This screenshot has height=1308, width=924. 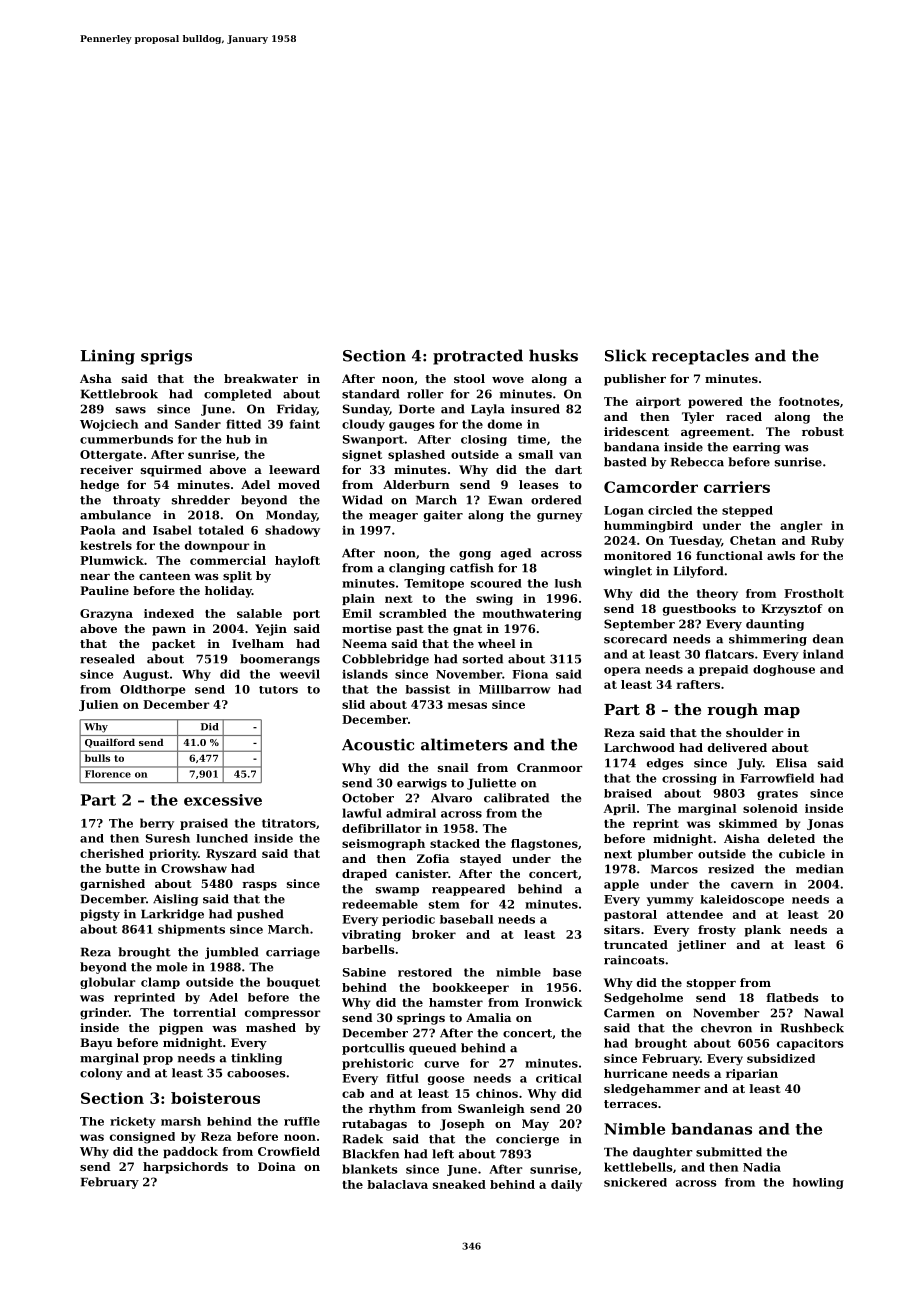 What do you see at coordinates (392, 1110) in the screenshot?
I see `rhythm` at bounding box center [392, 1110].
